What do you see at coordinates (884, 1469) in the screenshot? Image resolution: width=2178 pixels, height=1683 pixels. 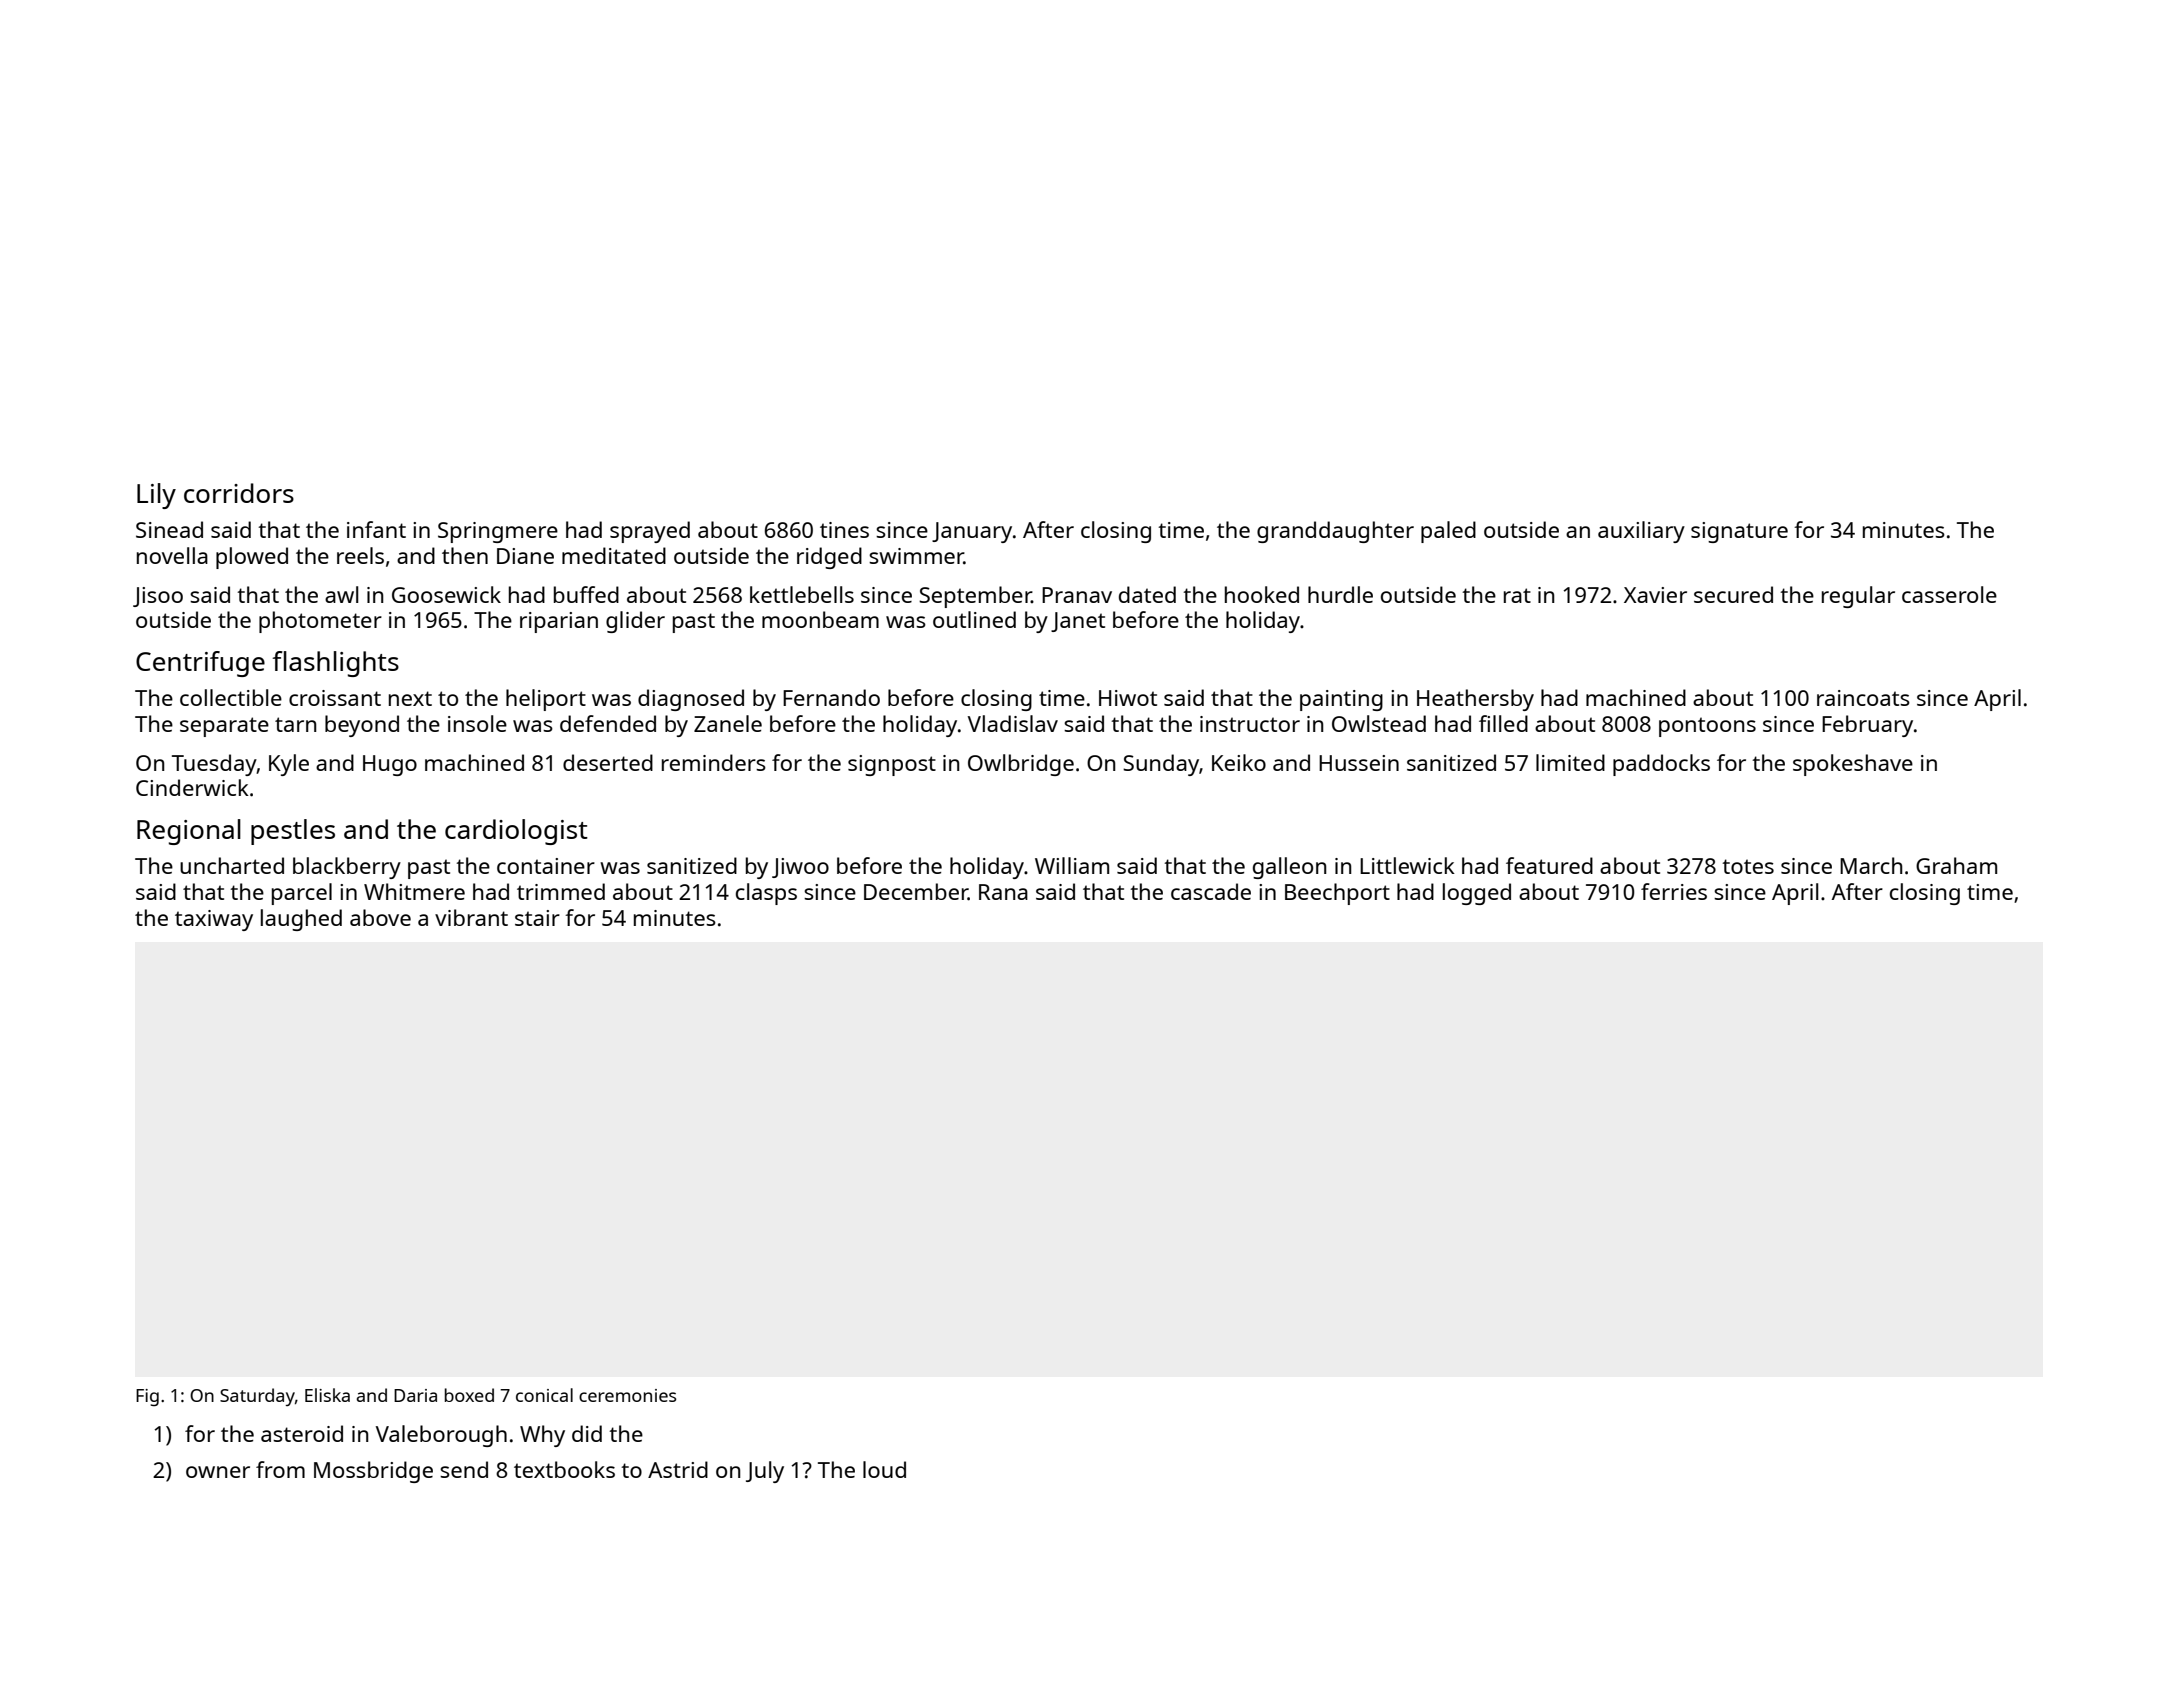 I see `loud` at bounding box center [884, 1469].
